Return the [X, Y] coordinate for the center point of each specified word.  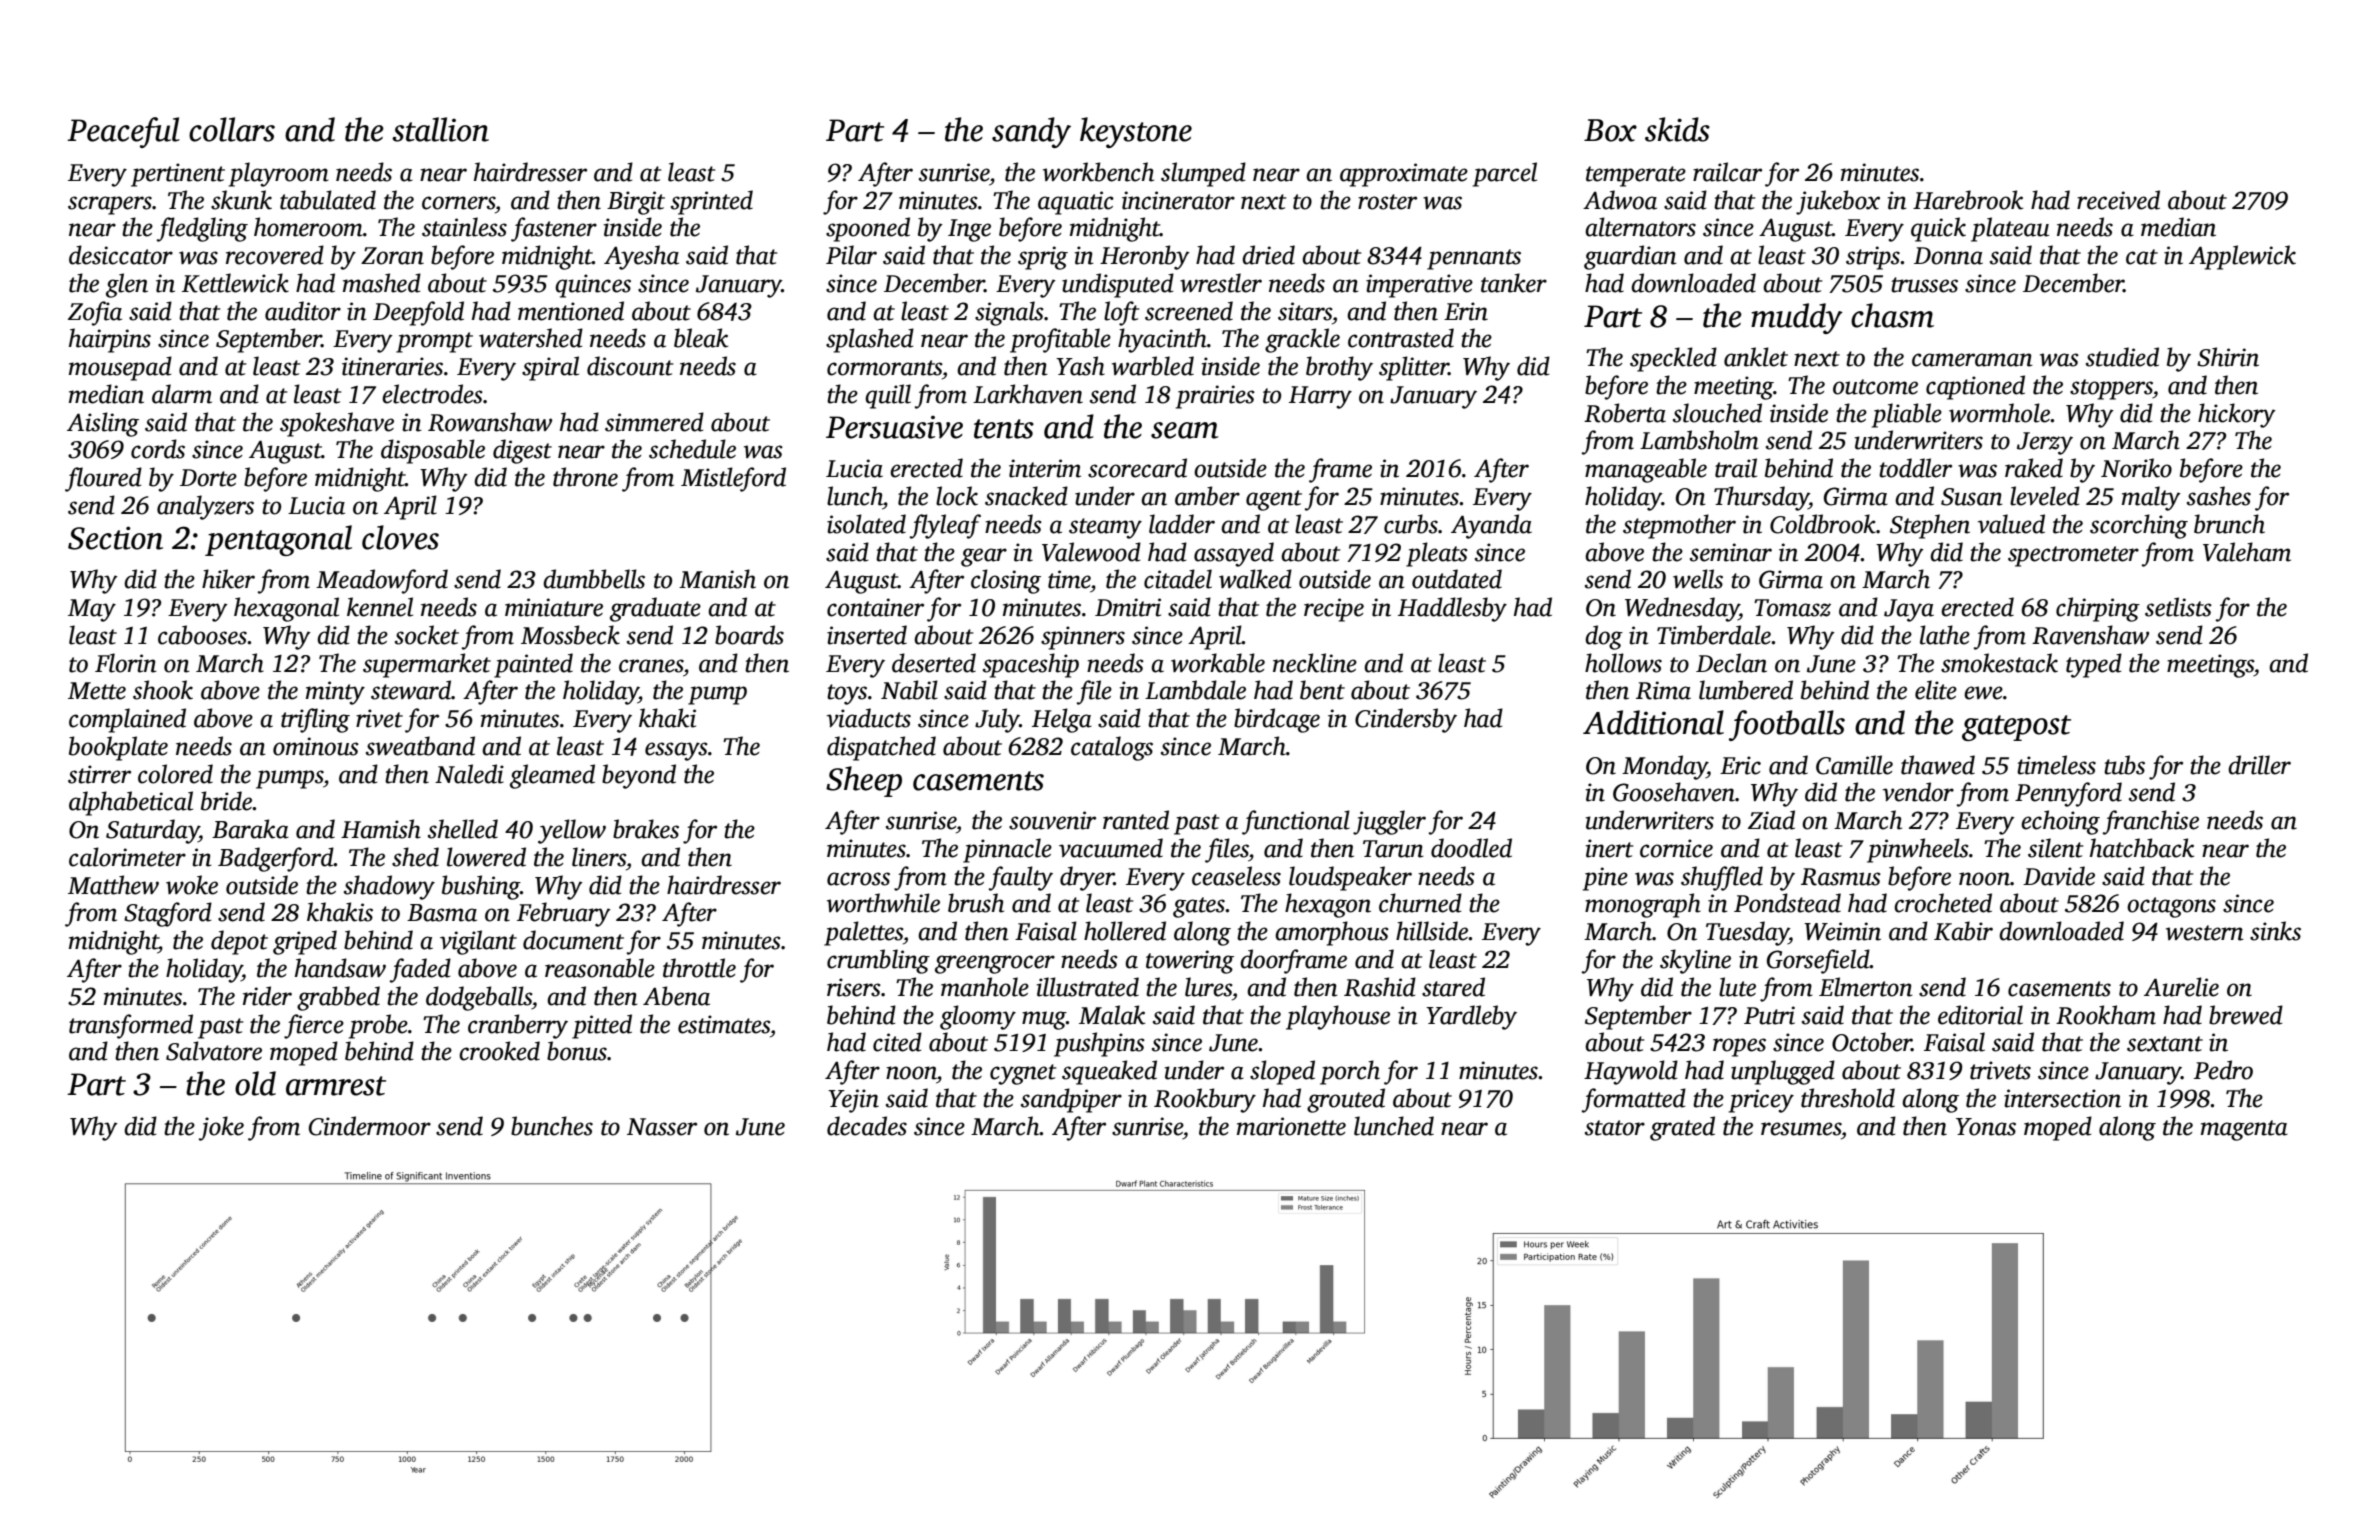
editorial [1980, 1015]
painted [533, 665]
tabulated [328, 200]
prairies [1215, 397]
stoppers [2111, 389]
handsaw [340, 968]
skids [1677, 129]
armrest [336, 1086]
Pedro [2223, 1070]
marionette [1291, 1126]
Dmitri [1128, 607]
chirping [2098, 609]
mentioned [571, 311]
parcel [1505, 174]
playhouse [1338, 1017]
